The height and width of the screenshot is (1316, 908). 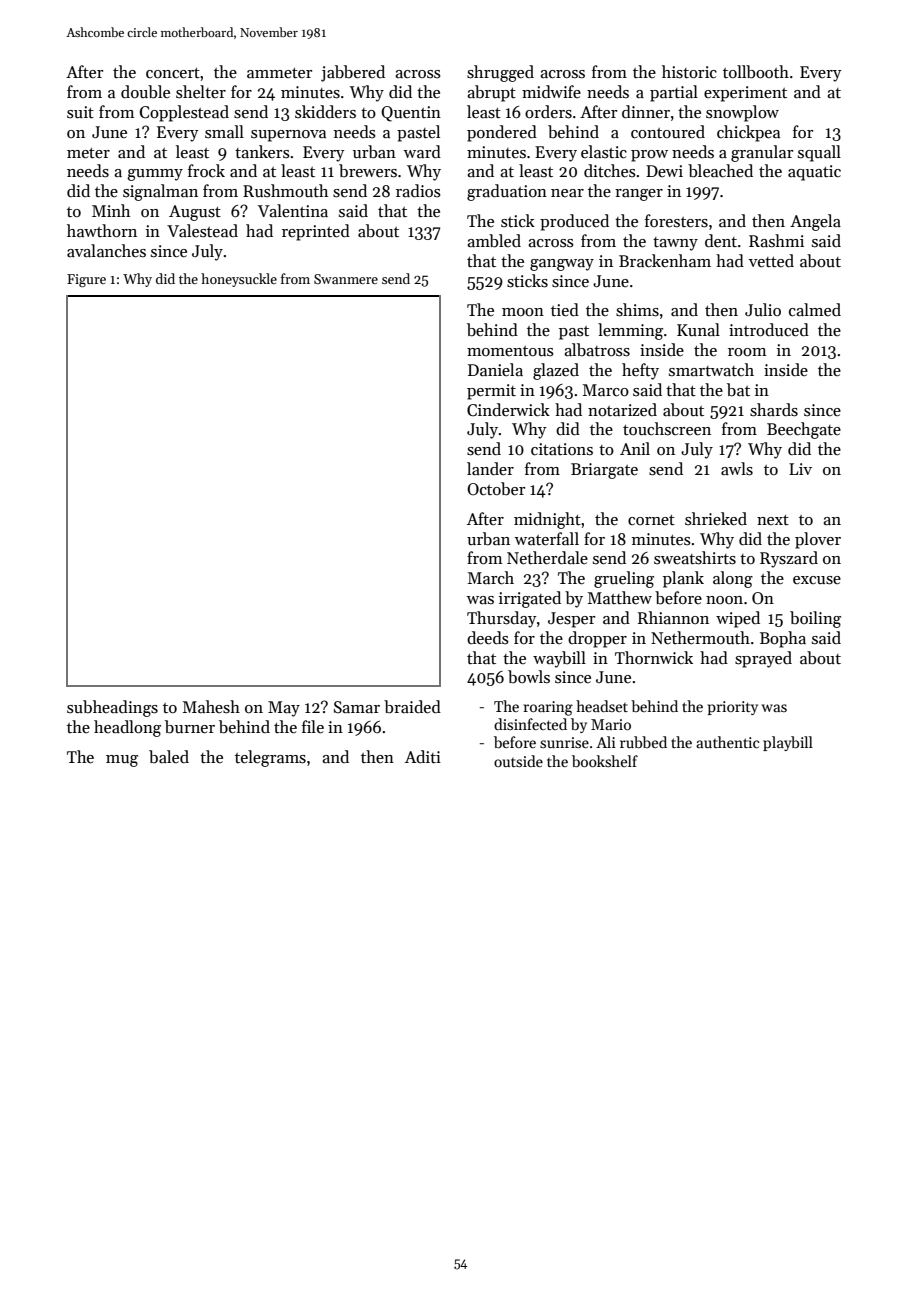 I want to click on concert, so click(x=173, y=73).
